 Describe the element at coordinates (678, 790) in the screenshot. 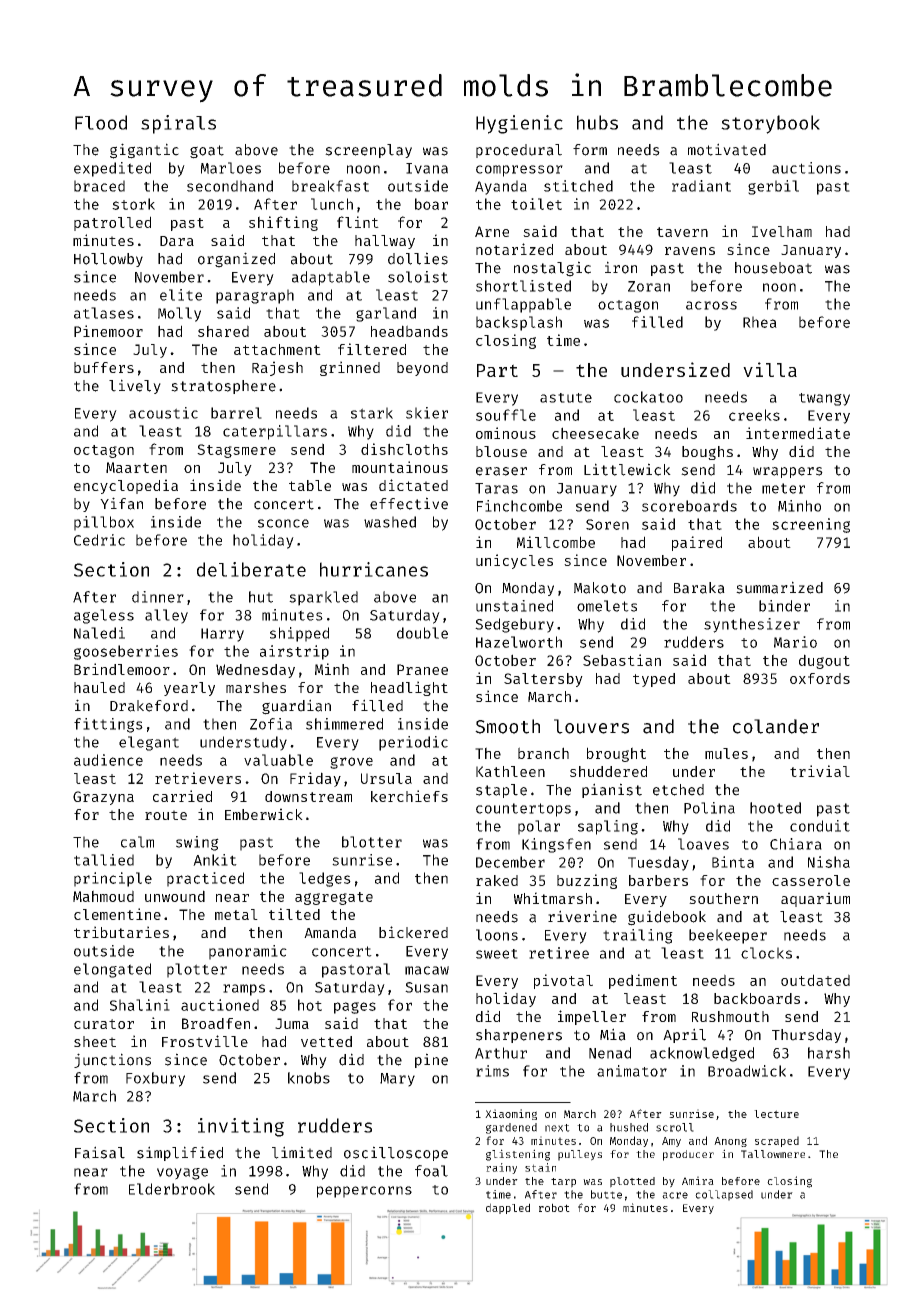

I see `etched` at that location.
